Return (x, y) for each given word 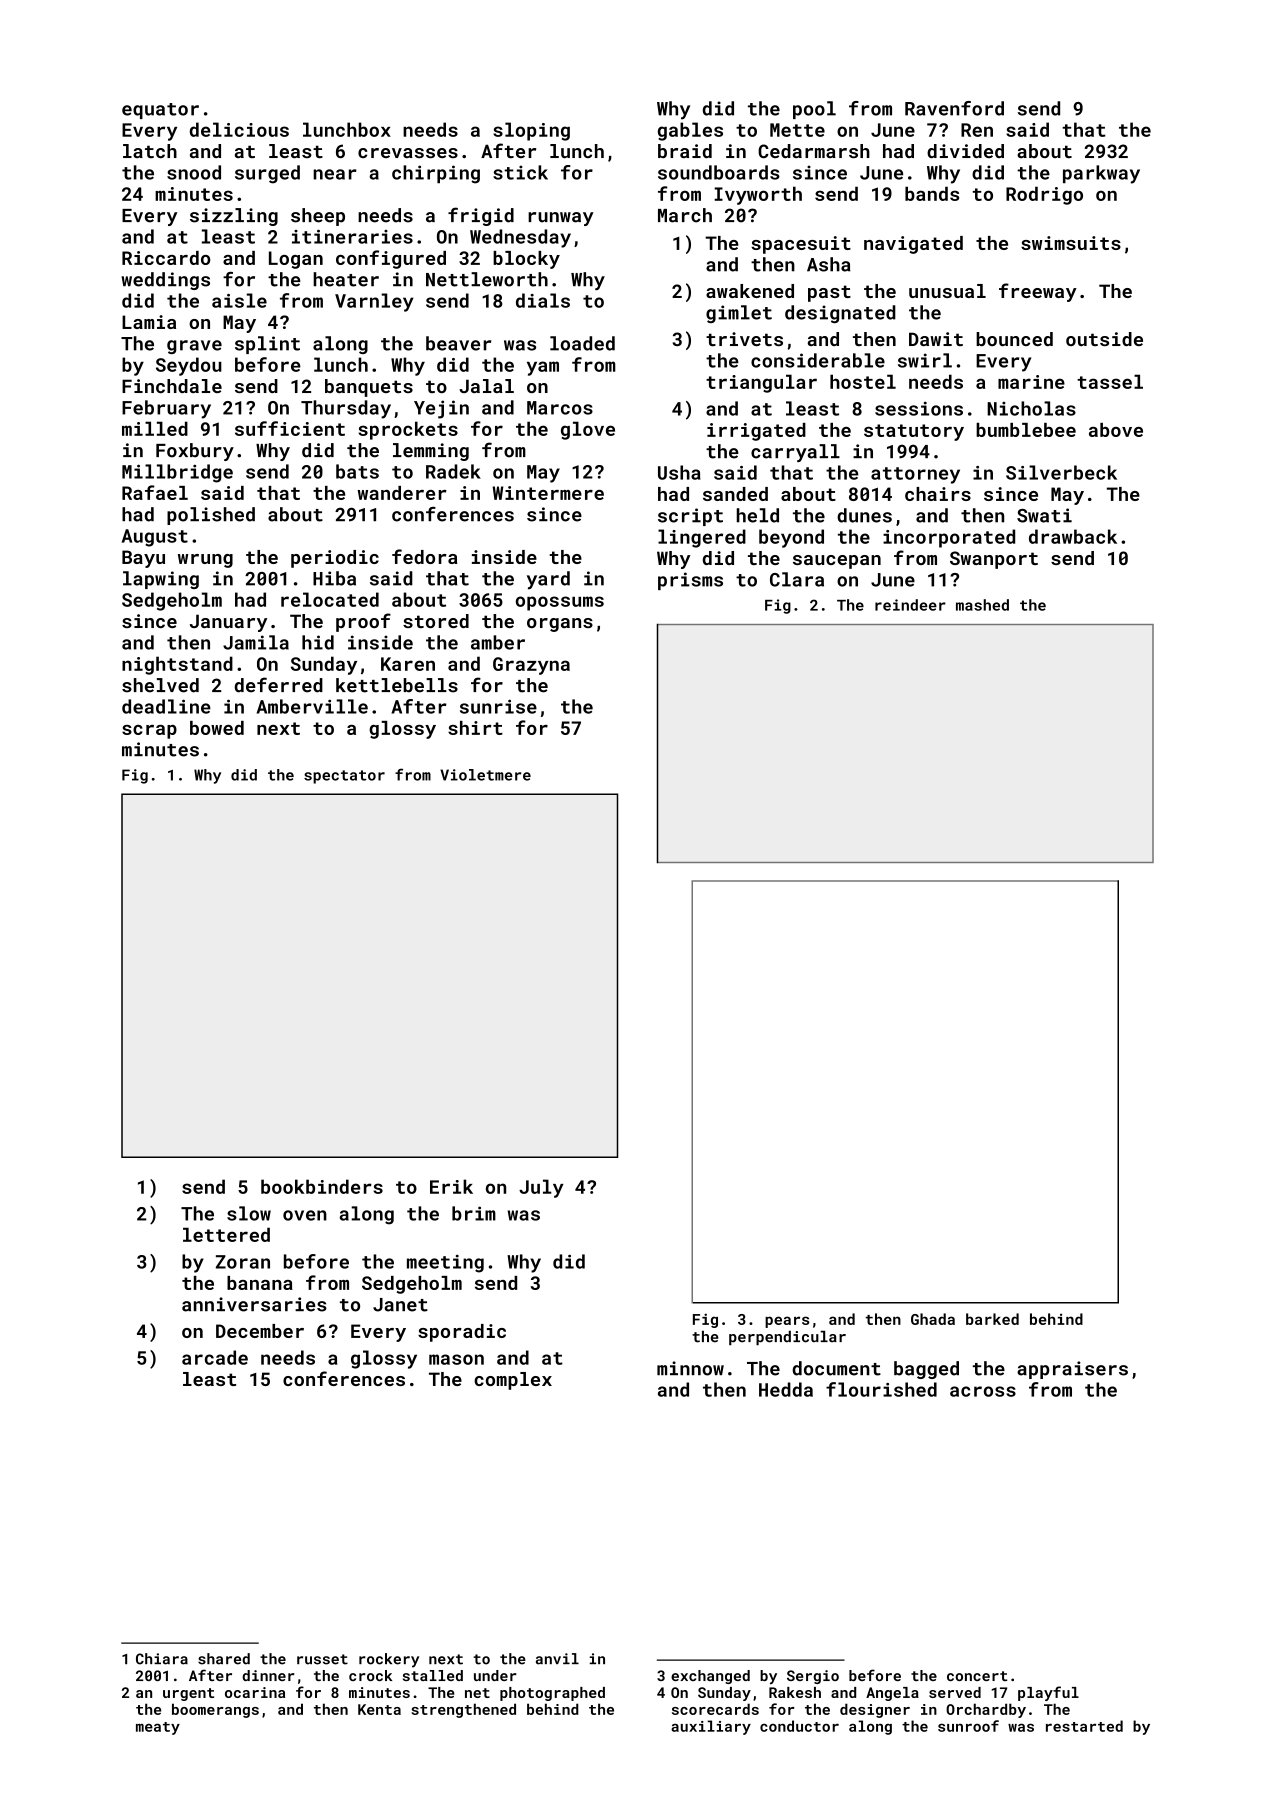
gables (690, 131)
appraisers (1072, 1370)
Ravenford (954, 108)
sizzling (234, 217)
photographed (552, 1694)
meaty (158, 1728)
